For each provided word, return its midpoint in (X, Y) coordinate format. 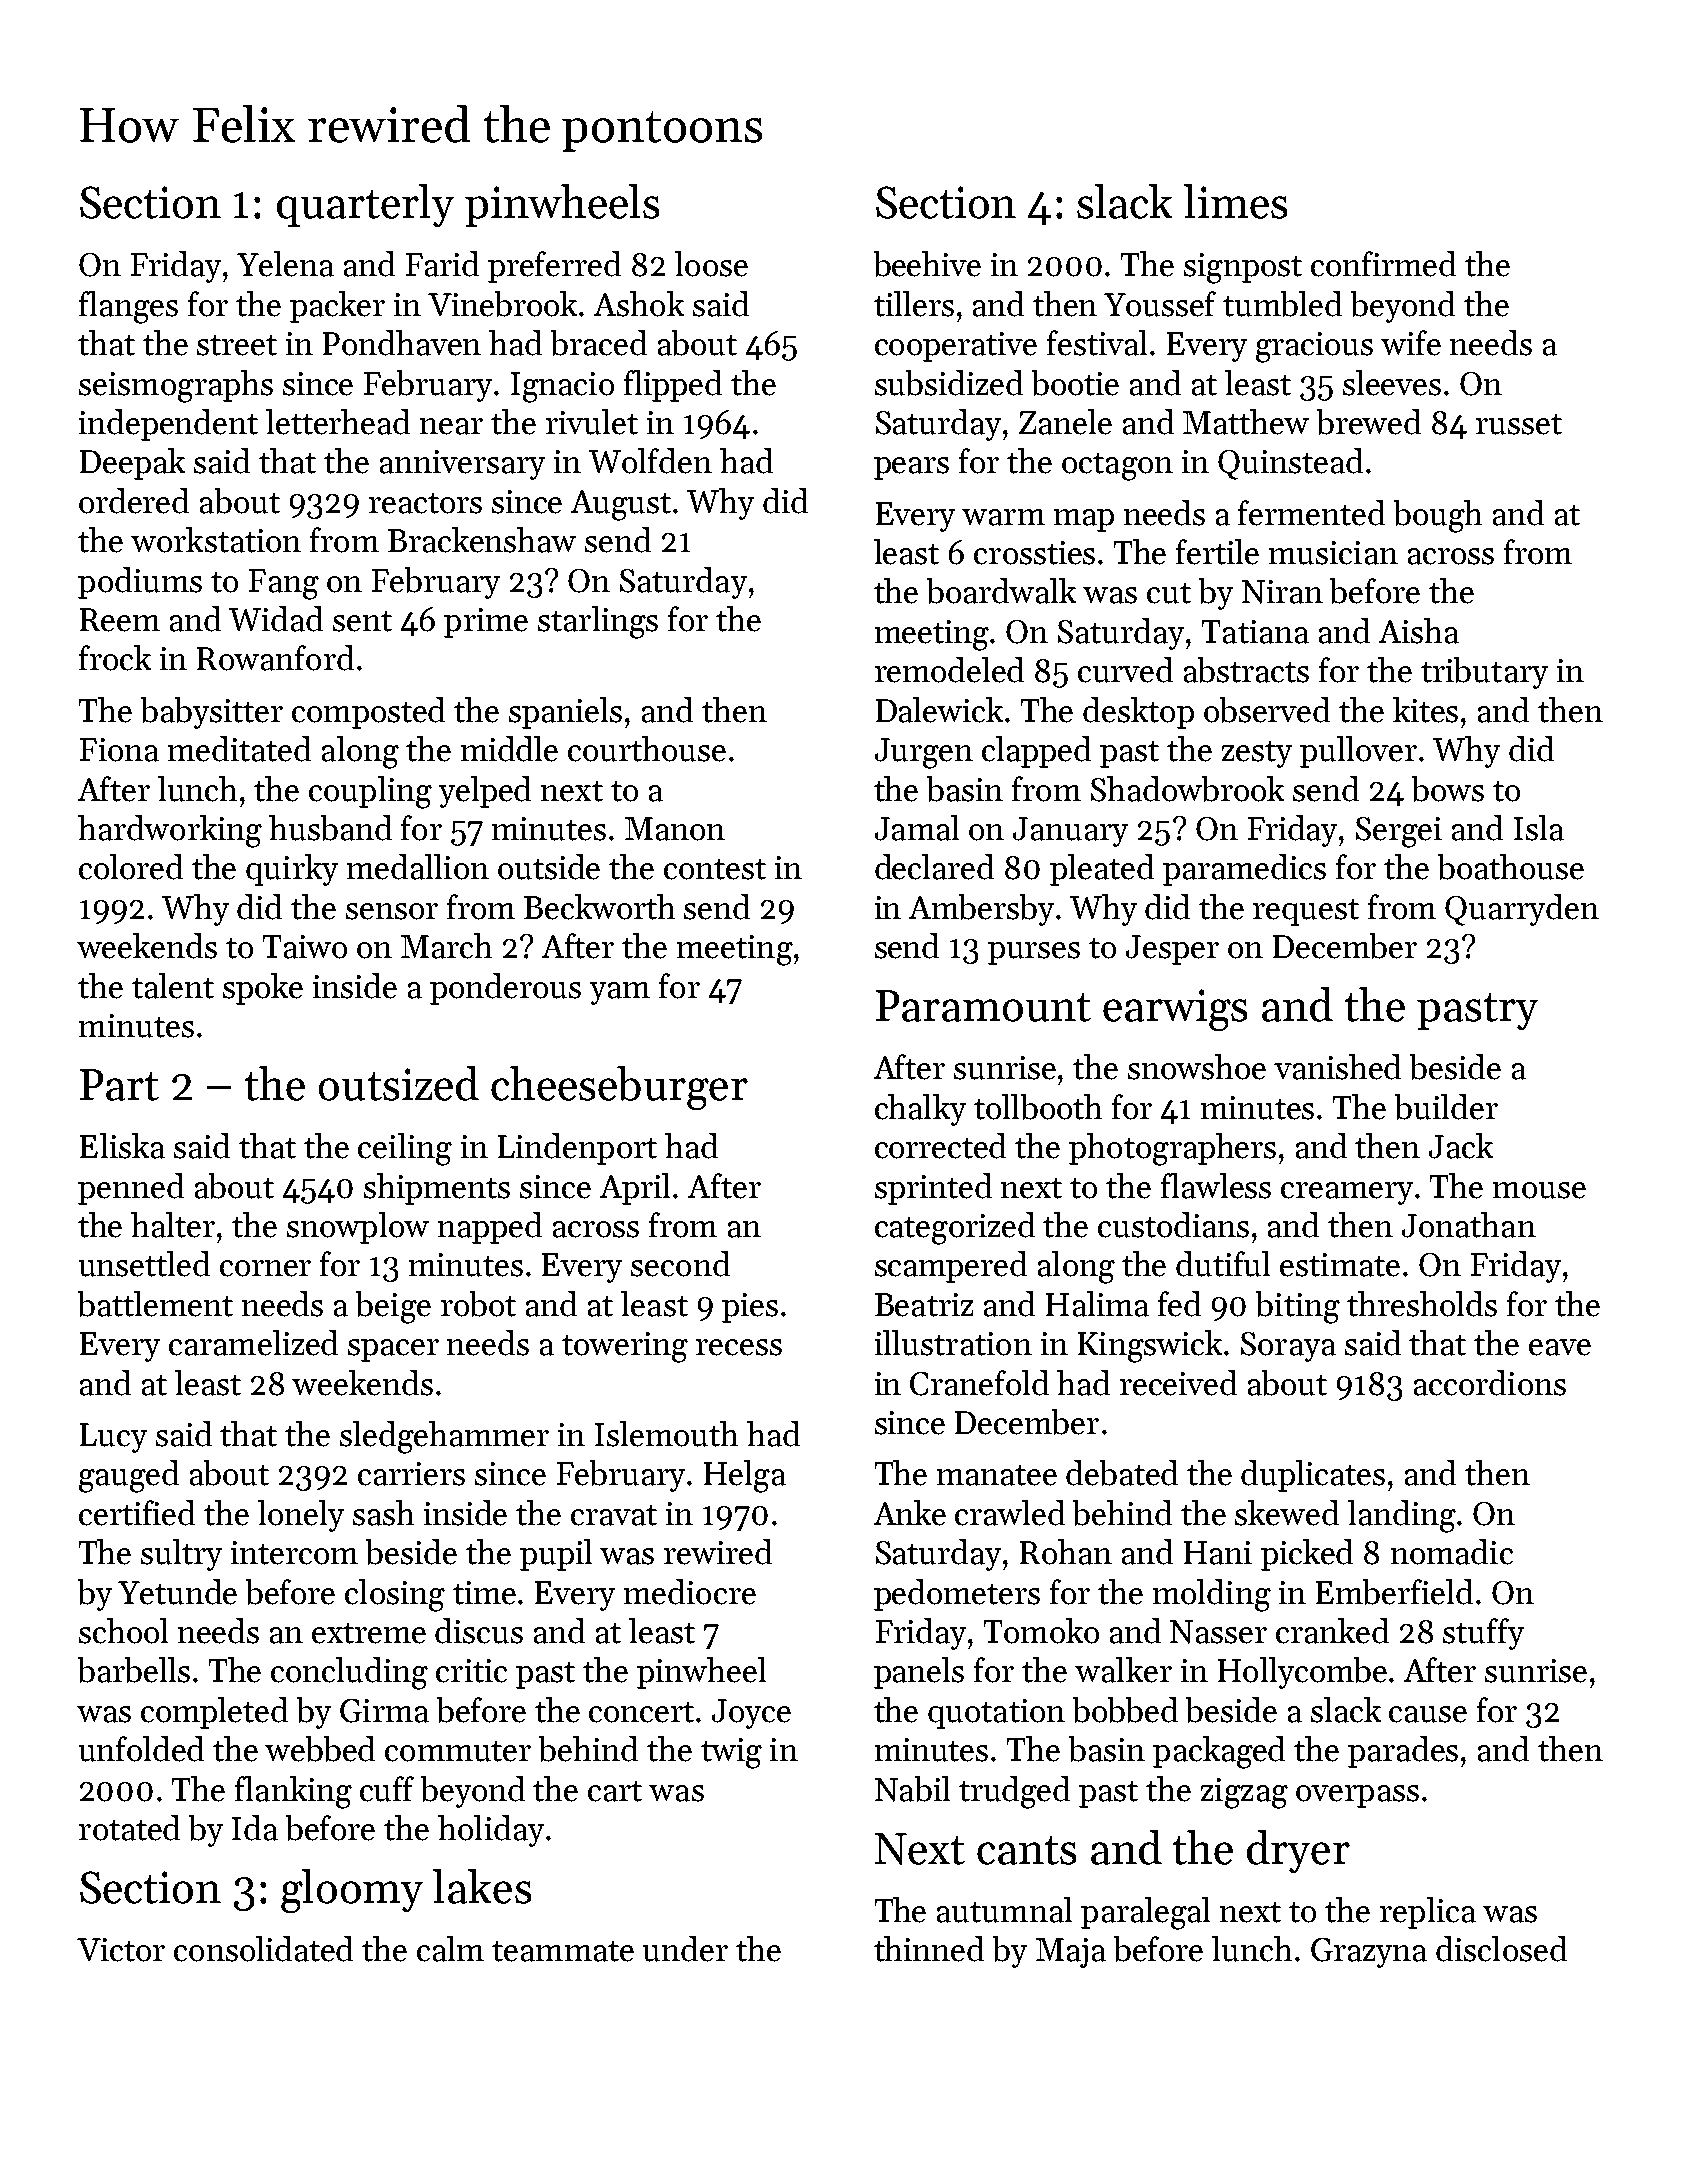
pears (911, 468)
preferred (554, 267)
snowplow (358, 1228)
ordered (134, 501)
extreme (369, 1633)
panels (919, 1673)
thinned (929, 1949)
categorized (955, 1228)
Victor (121, 1950)
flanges (128, 307)
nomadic (1452, 1552)
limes (1235, 201)
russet (1519, 424)
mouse (1539, 1190)
